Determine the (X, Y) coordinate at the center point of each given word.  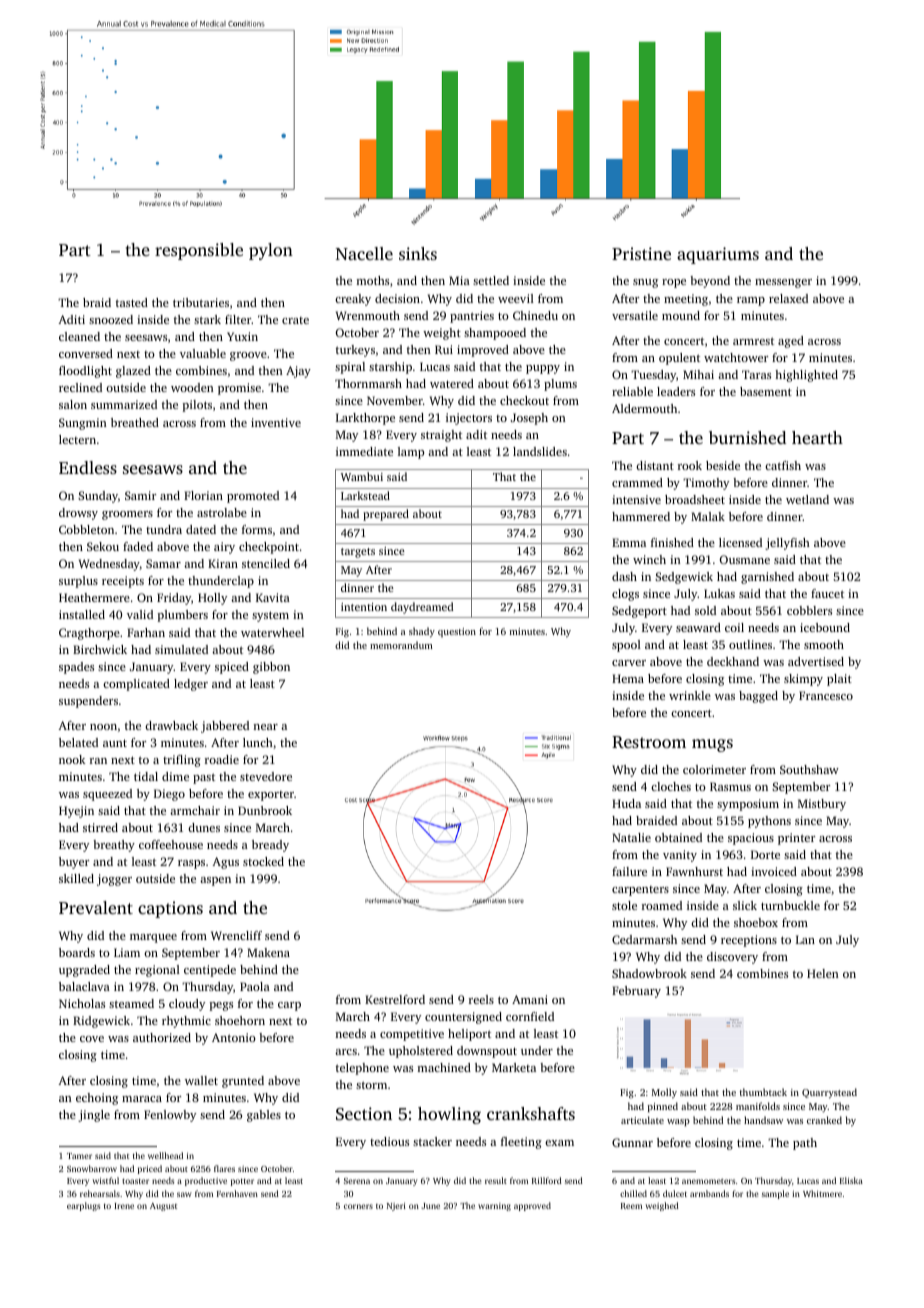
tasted (132, 302)
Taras (756, 374)
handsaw (763, 1120)
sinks (418, 253)
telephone (362, 1069)
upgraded (84, 971)
